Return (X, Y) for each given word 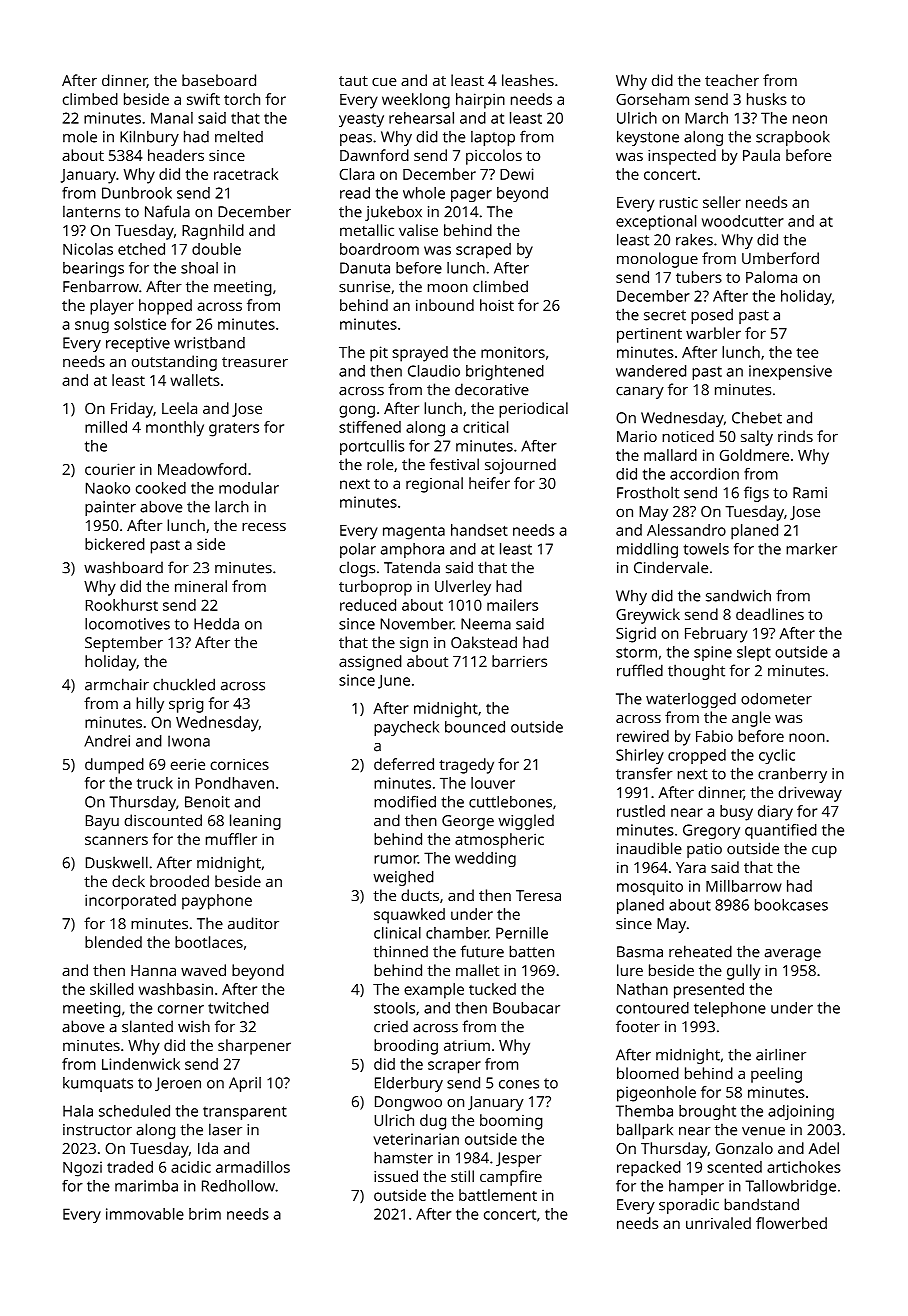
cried (391, 1026)
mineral (201, 586)
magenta (414, 533)
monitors (513, 352)
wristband (209, 343)
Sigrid (636, 635)
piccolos (494, 157)
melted (239, 136)
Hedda (216, 624)
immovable (145, 1214)
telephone (730, 1009)
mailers (512, 605)
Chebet (757, 417)
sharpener (254, 1047)
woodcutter (743, 221)
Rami (810, 493)
